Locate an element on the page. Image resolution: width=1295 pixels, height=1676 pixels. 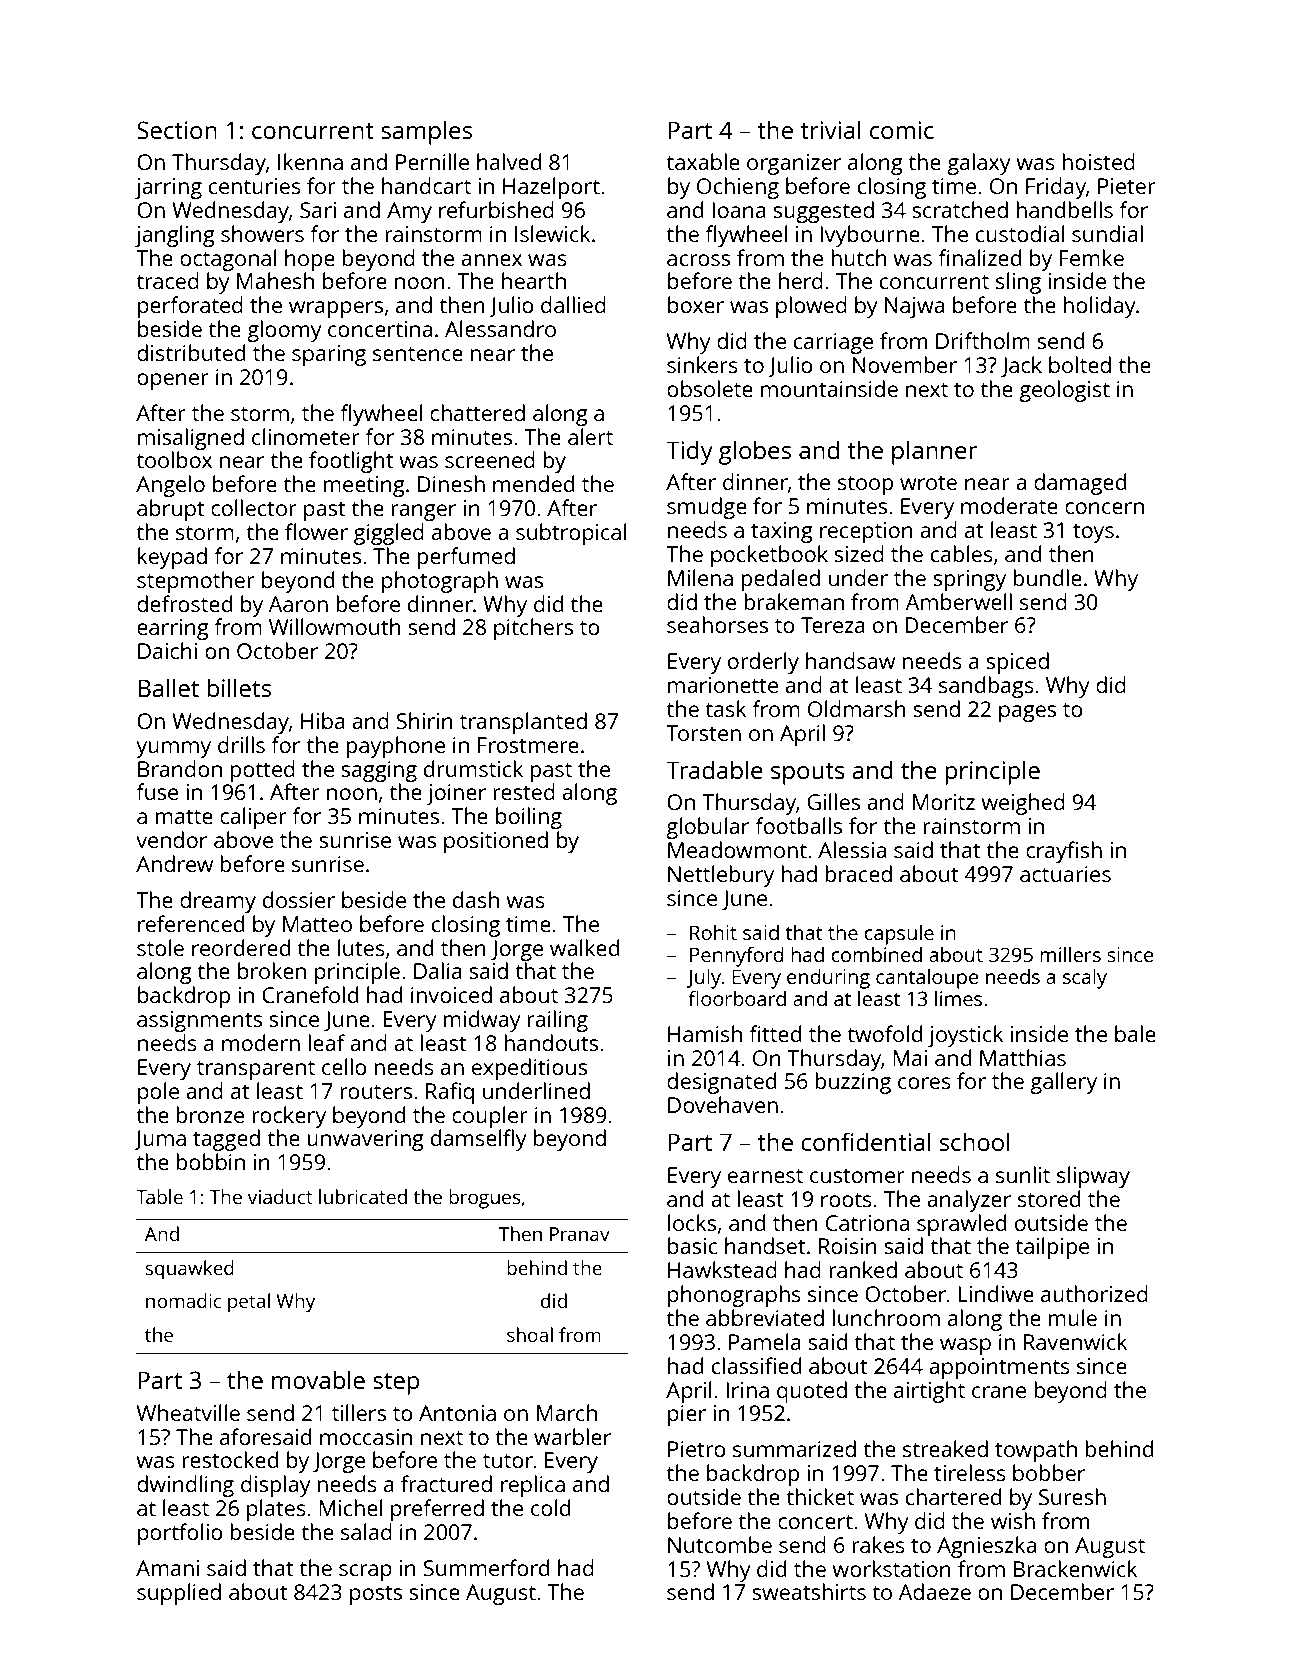
millers is located at coordinates (1070, 954).
